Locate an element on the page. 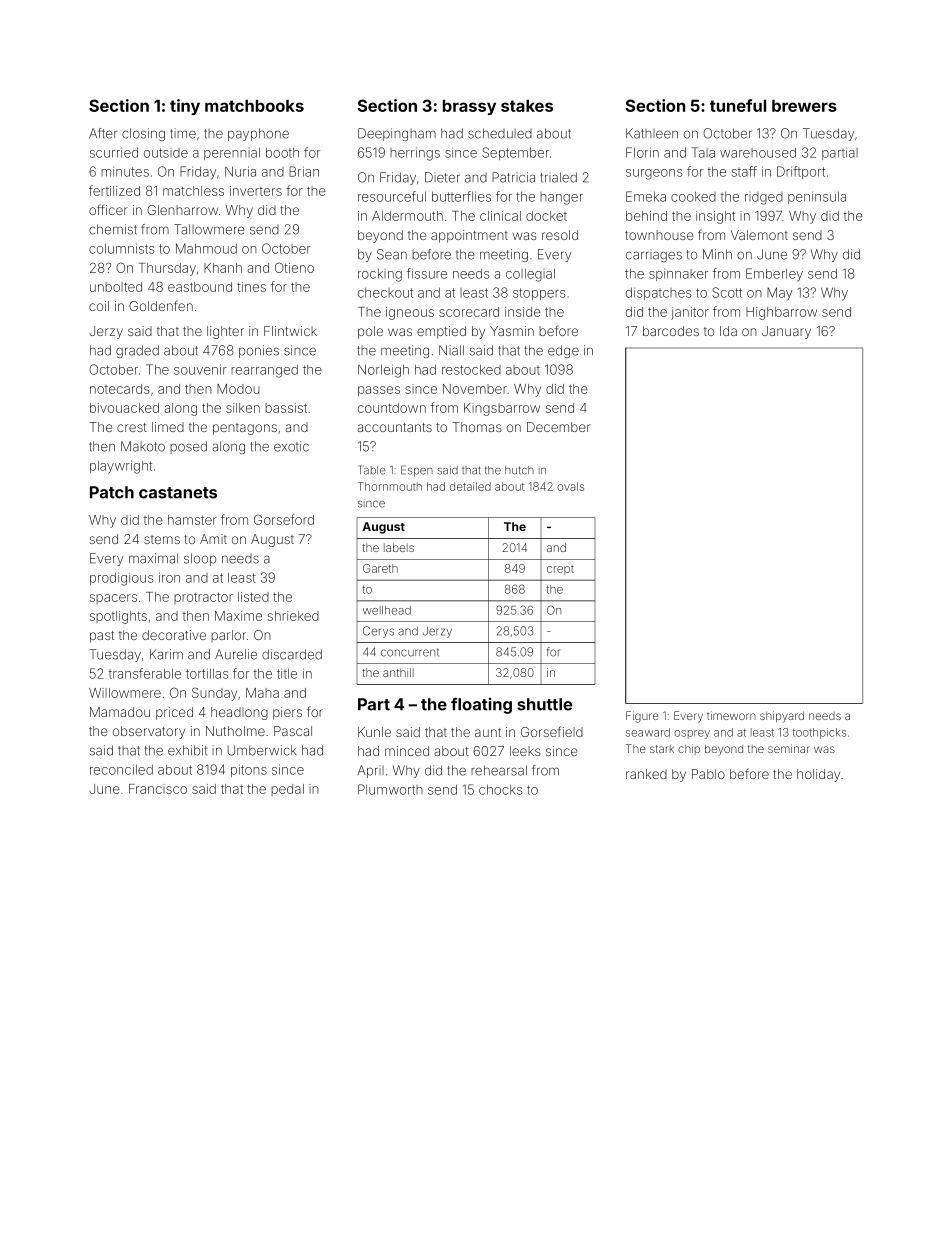 The image size is (952, 1233). observatory is located at coordinates (149, 732).
